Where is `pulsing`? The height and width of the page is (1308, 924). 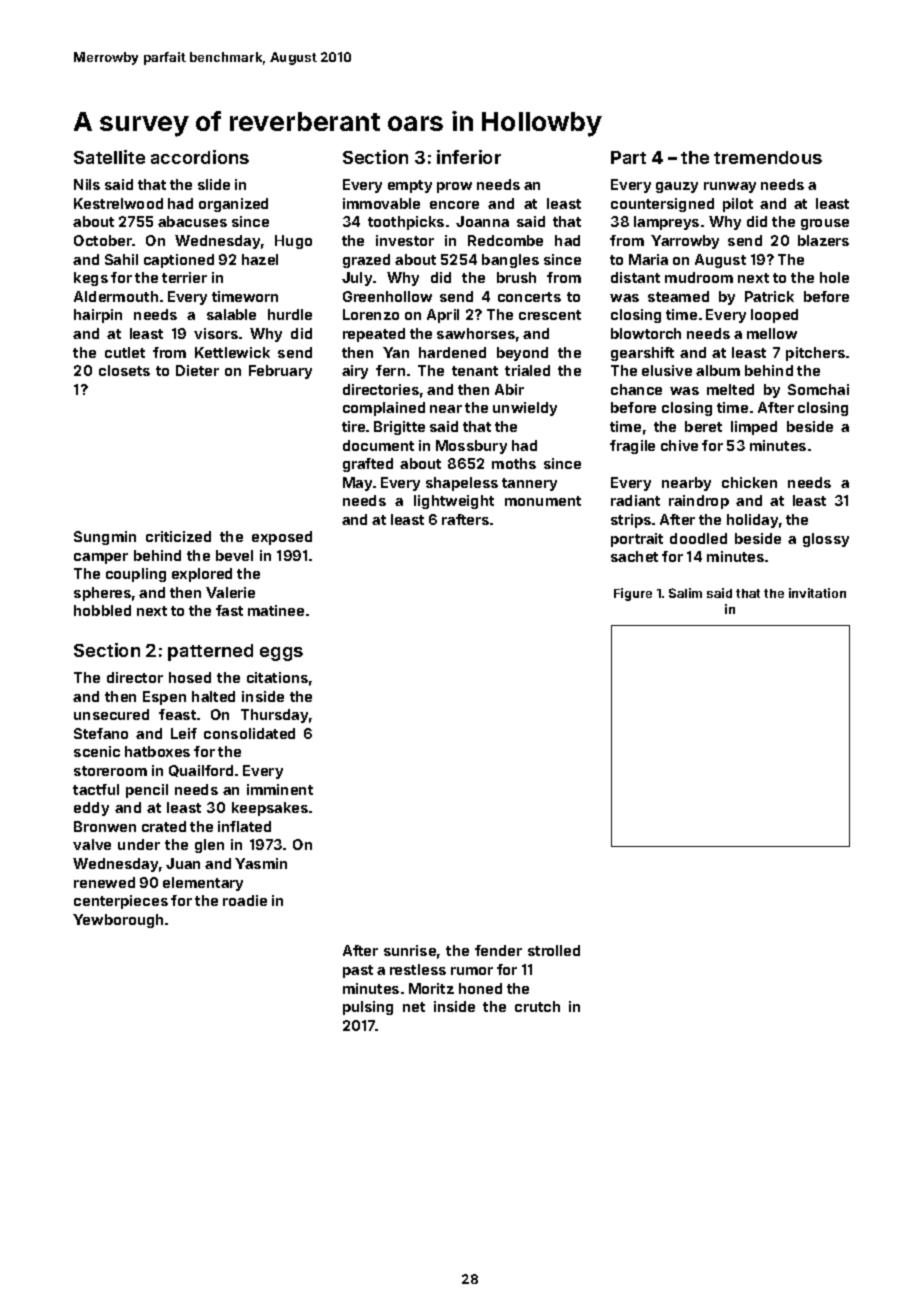
pulsing is located at coordinates (368, 1008).
